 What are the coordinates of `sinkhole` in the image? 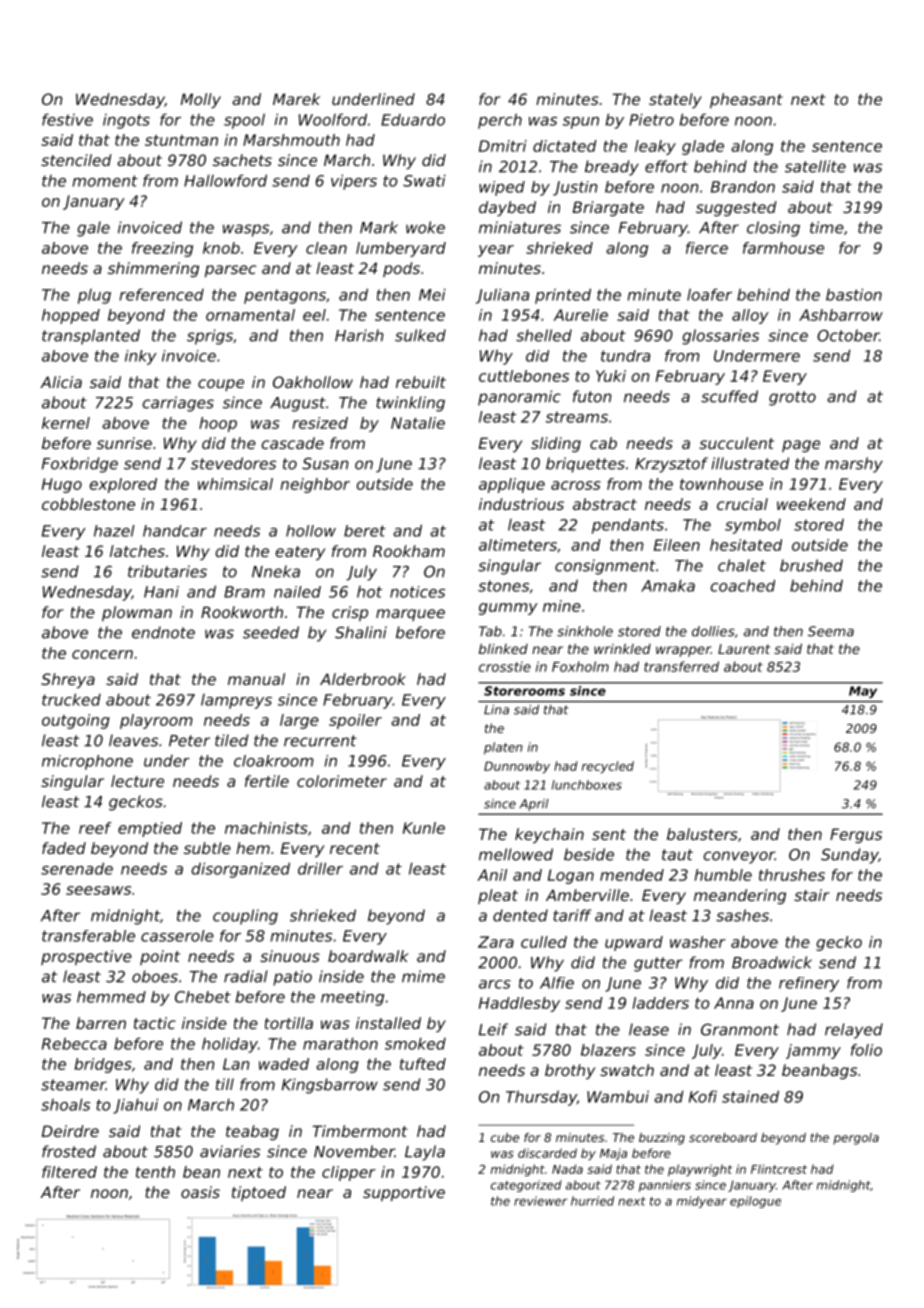 It's located at (585, 631).
